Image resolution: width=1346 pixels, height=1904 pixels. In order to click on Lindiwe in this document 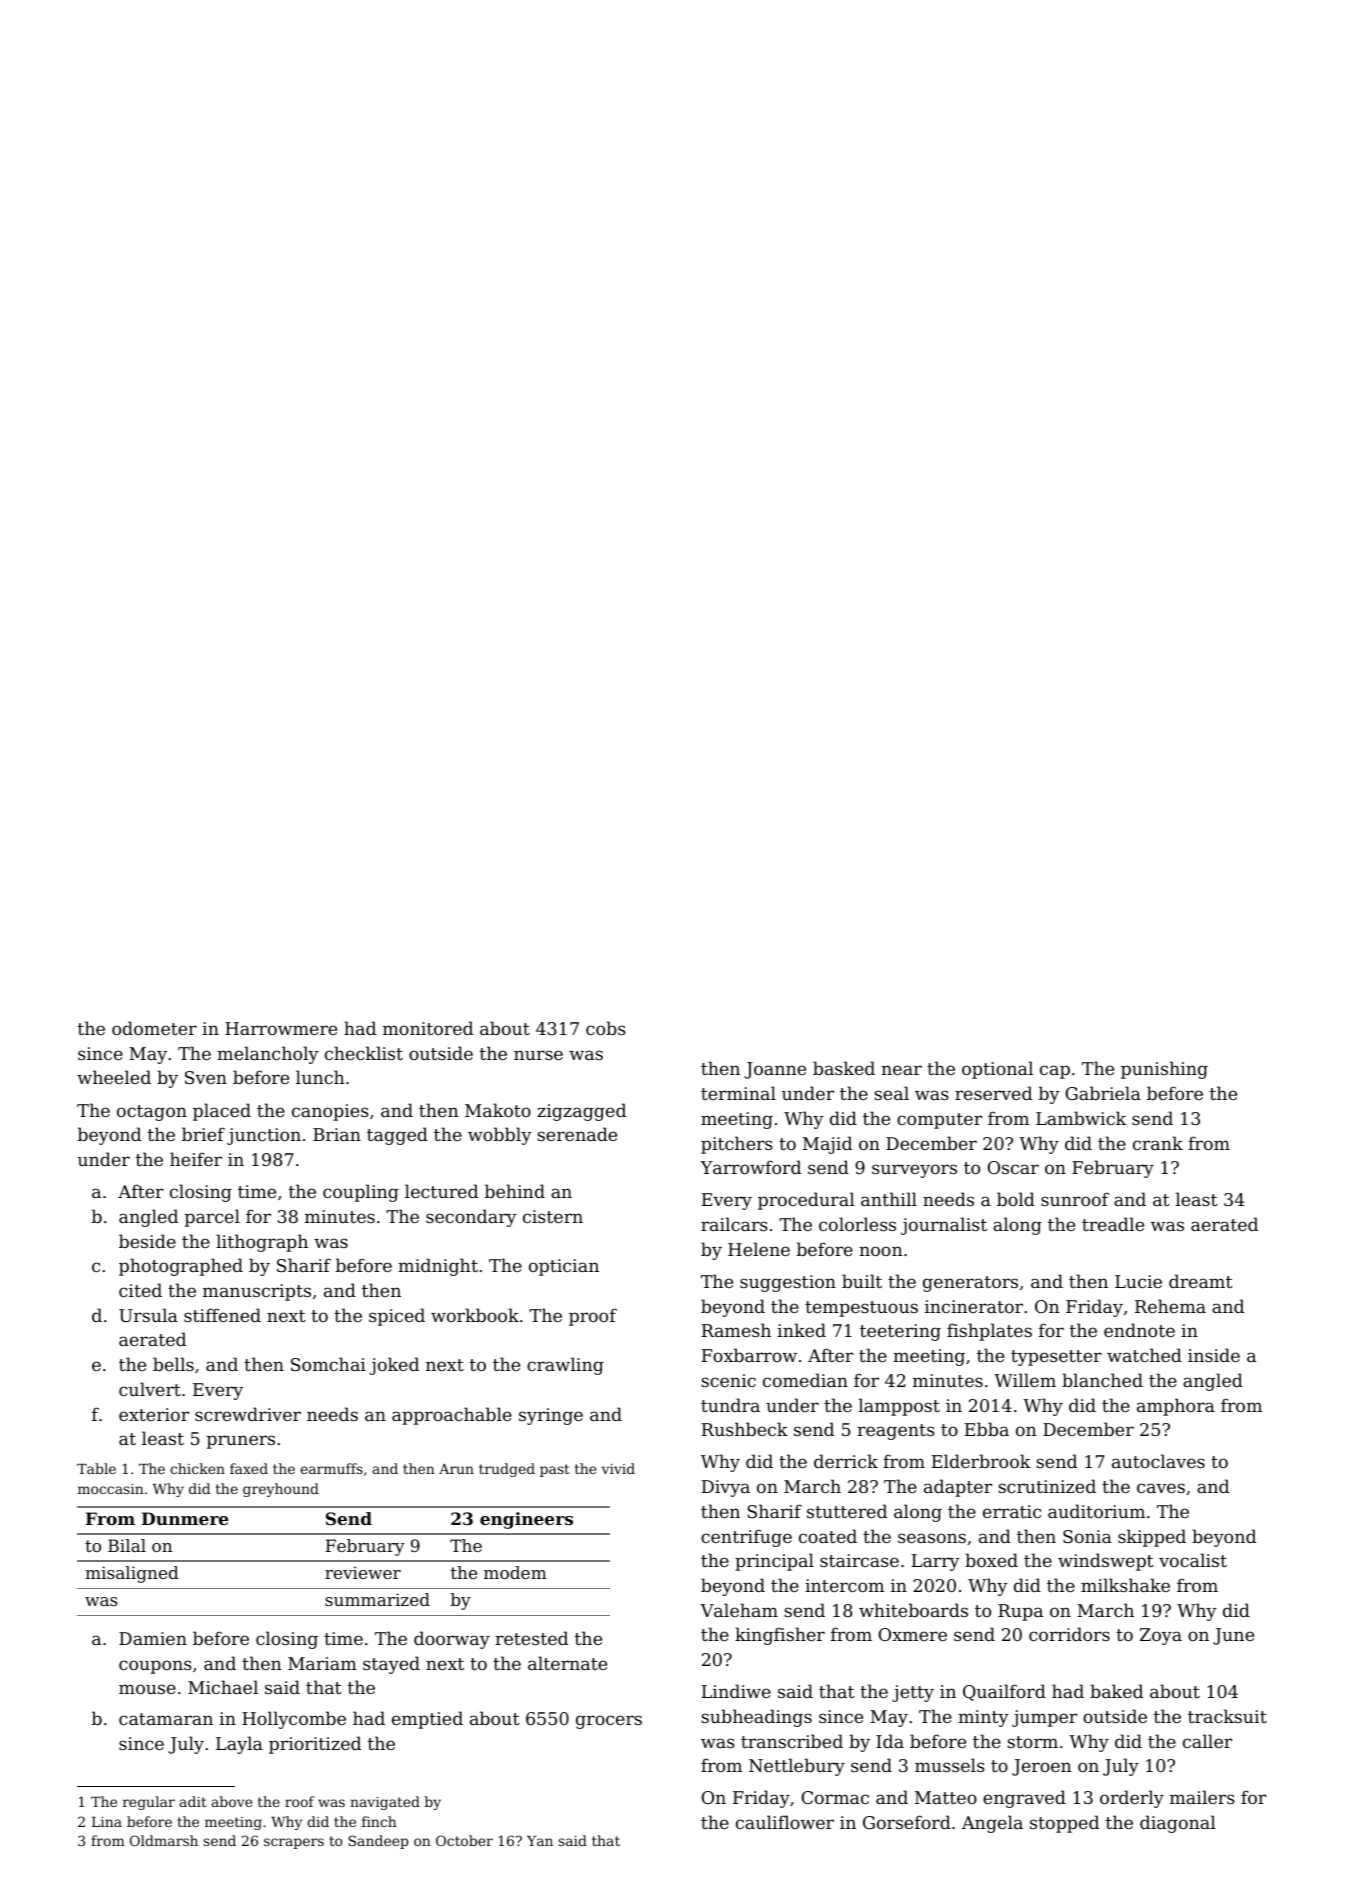, I will do `click(736, 1691)`.
